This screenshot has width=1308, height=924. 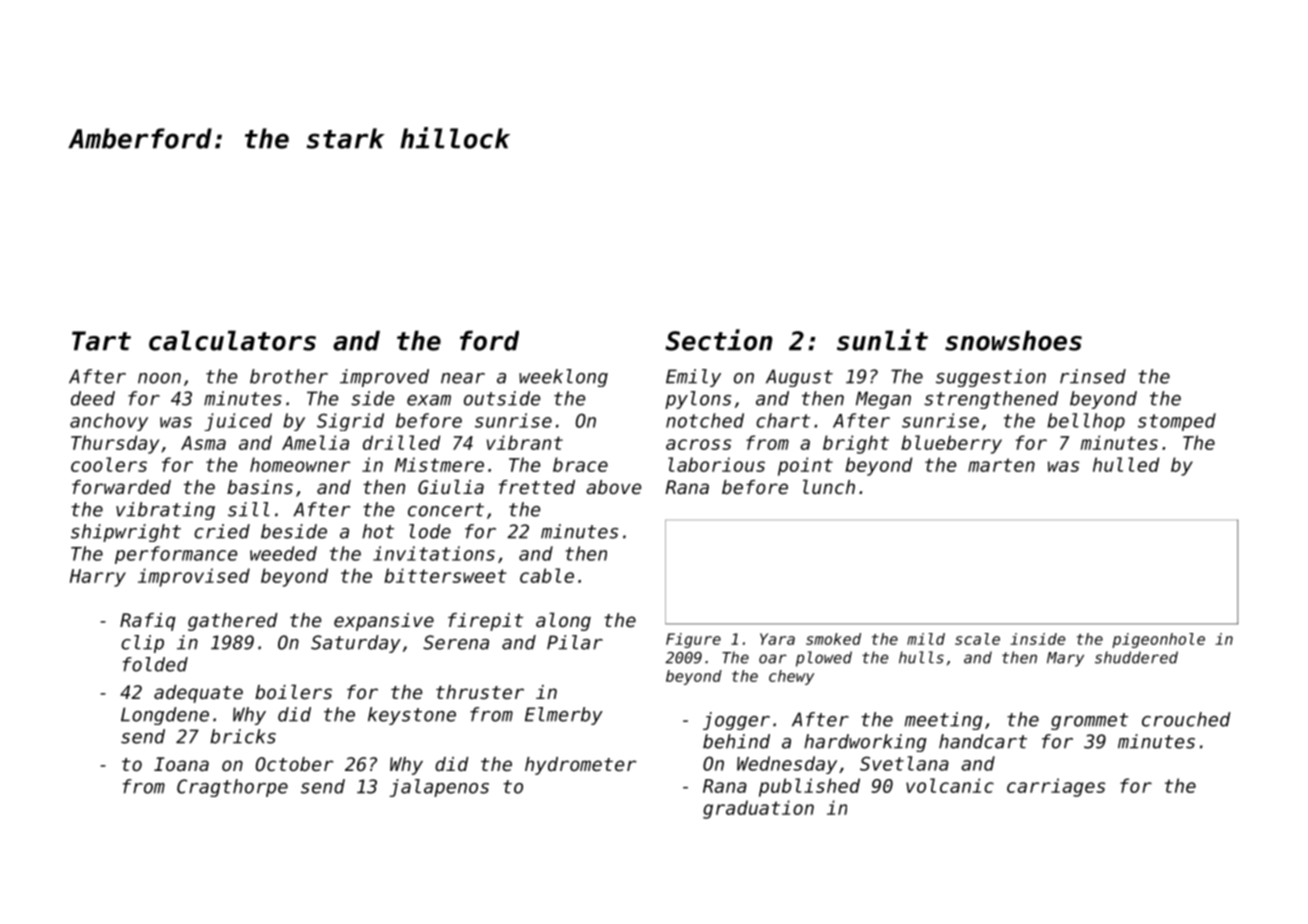 I want to click on suggestion, so click(x=991, y=378).
